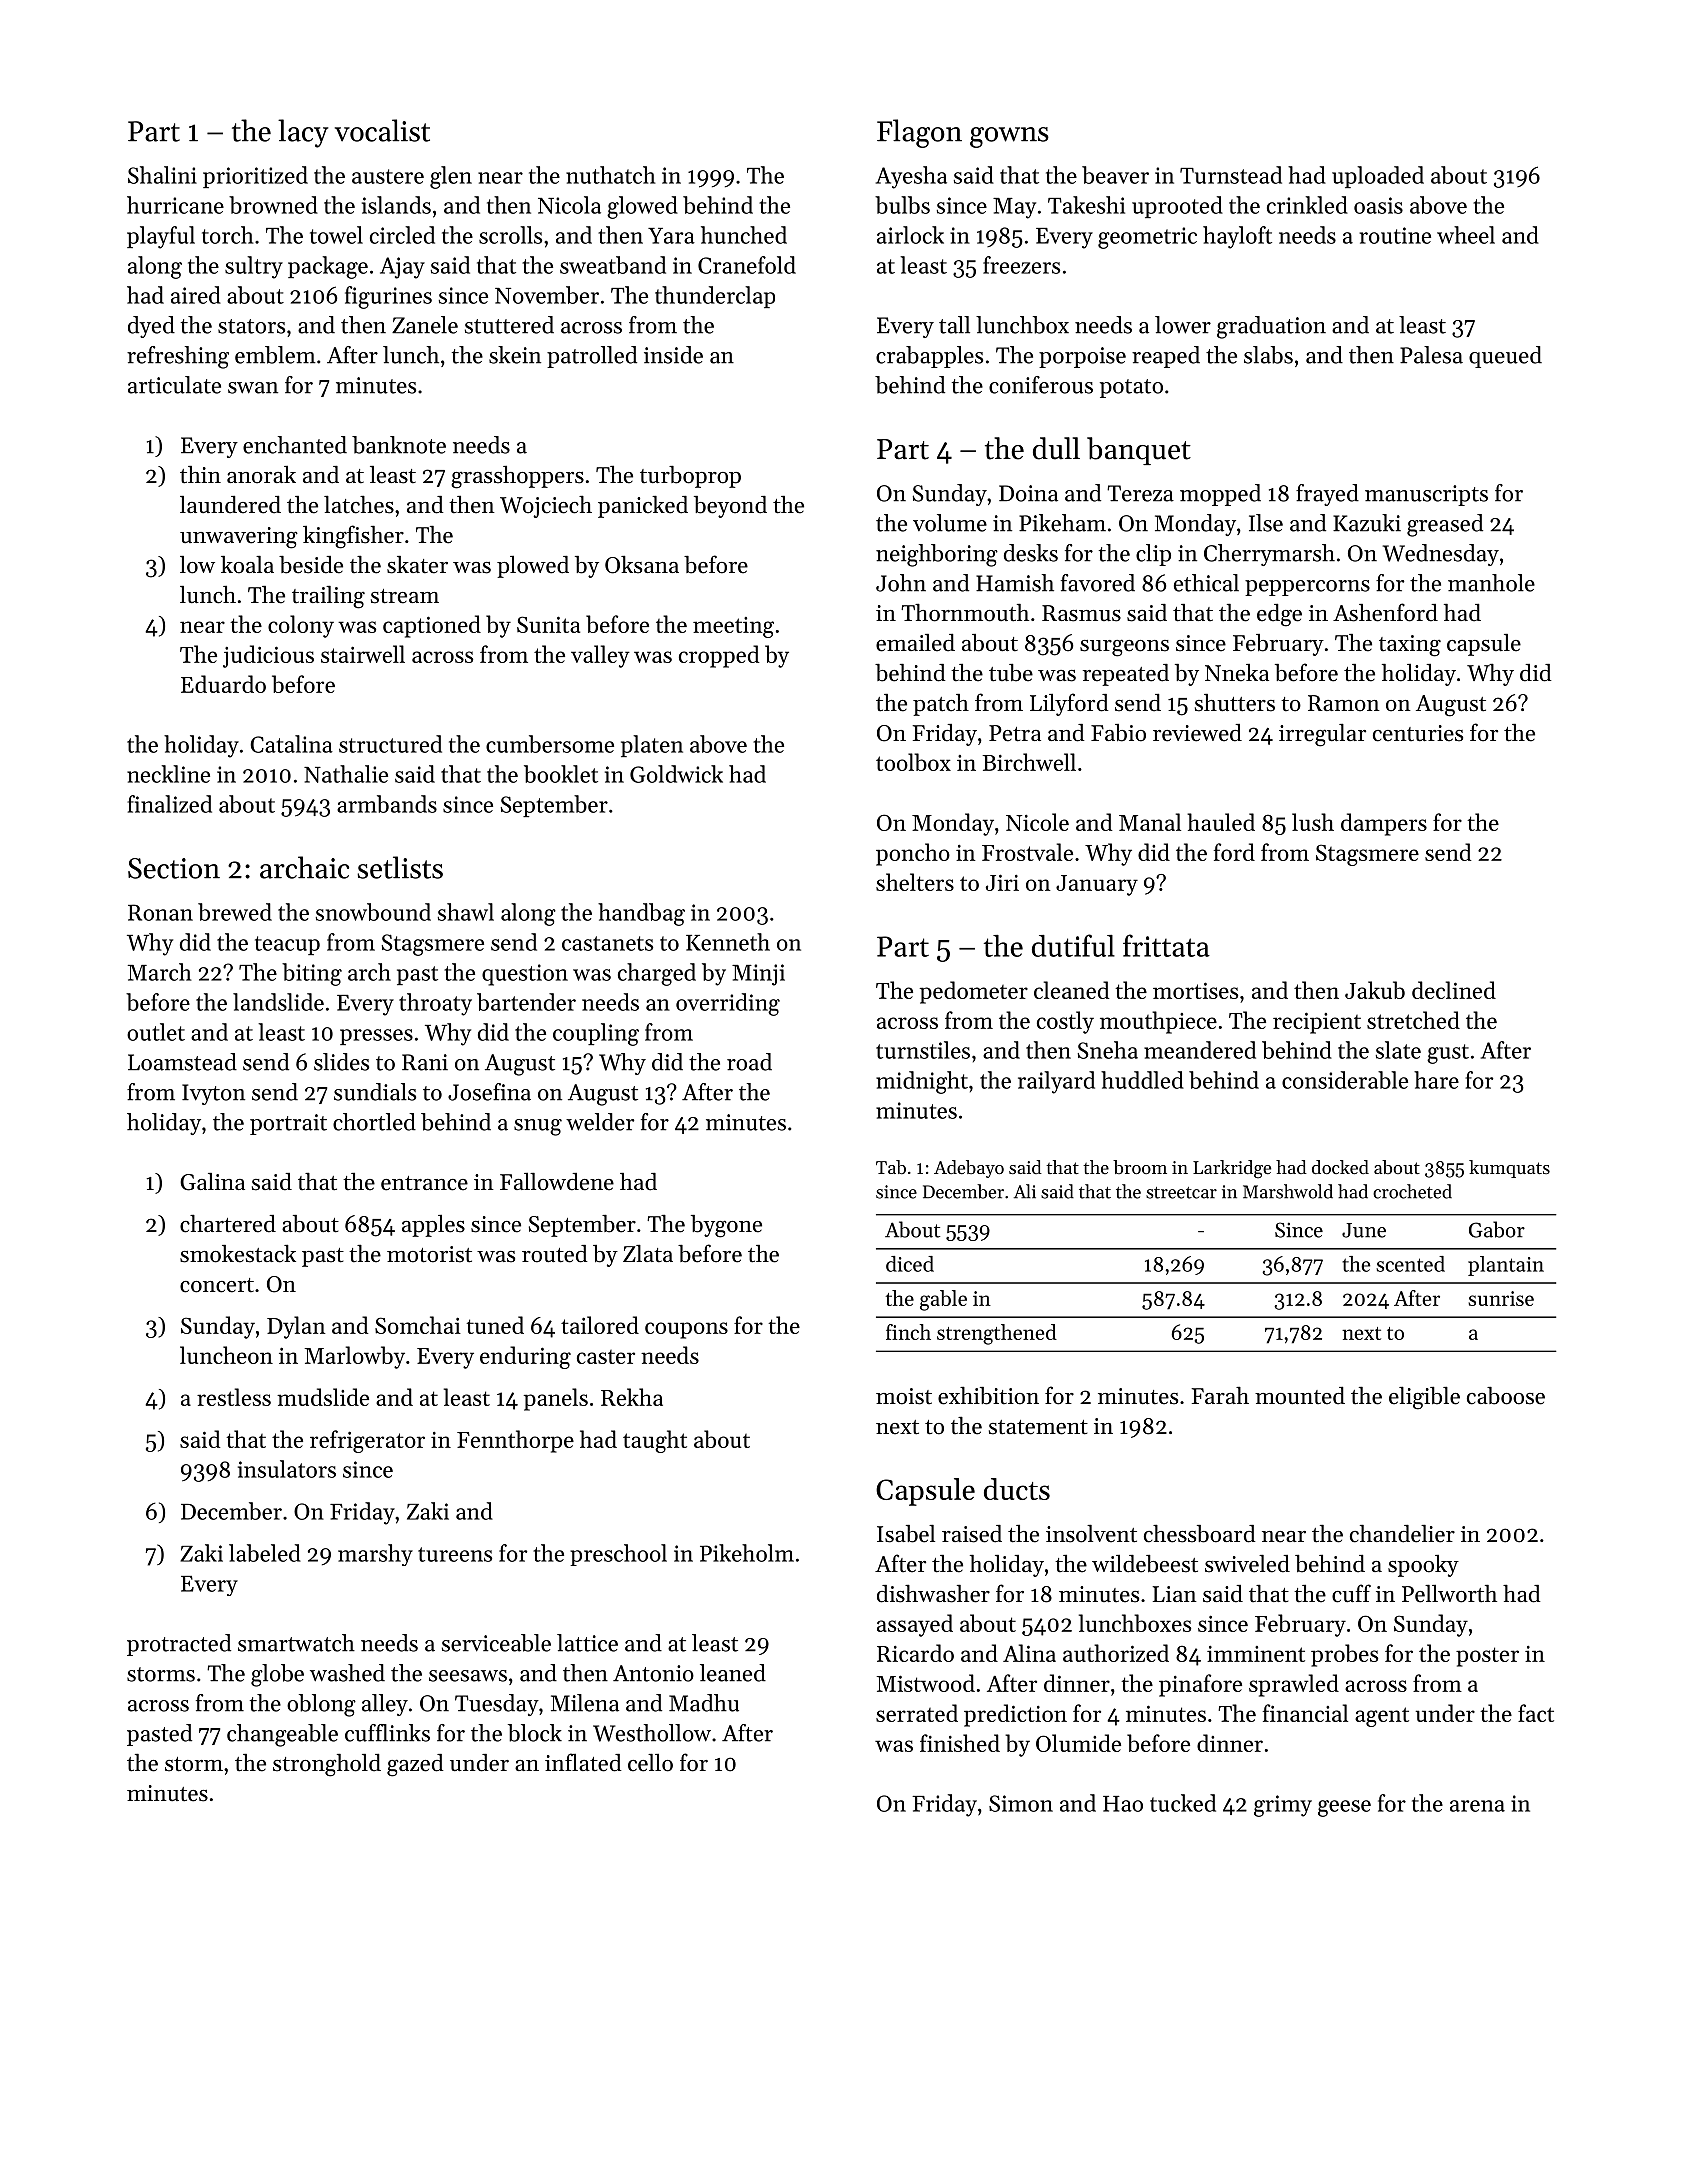 This document has width=1683, height=2178. What do you see at coordinates (650, 1762) in the document?
I see `cello` at bounding box center [650, 1762].
